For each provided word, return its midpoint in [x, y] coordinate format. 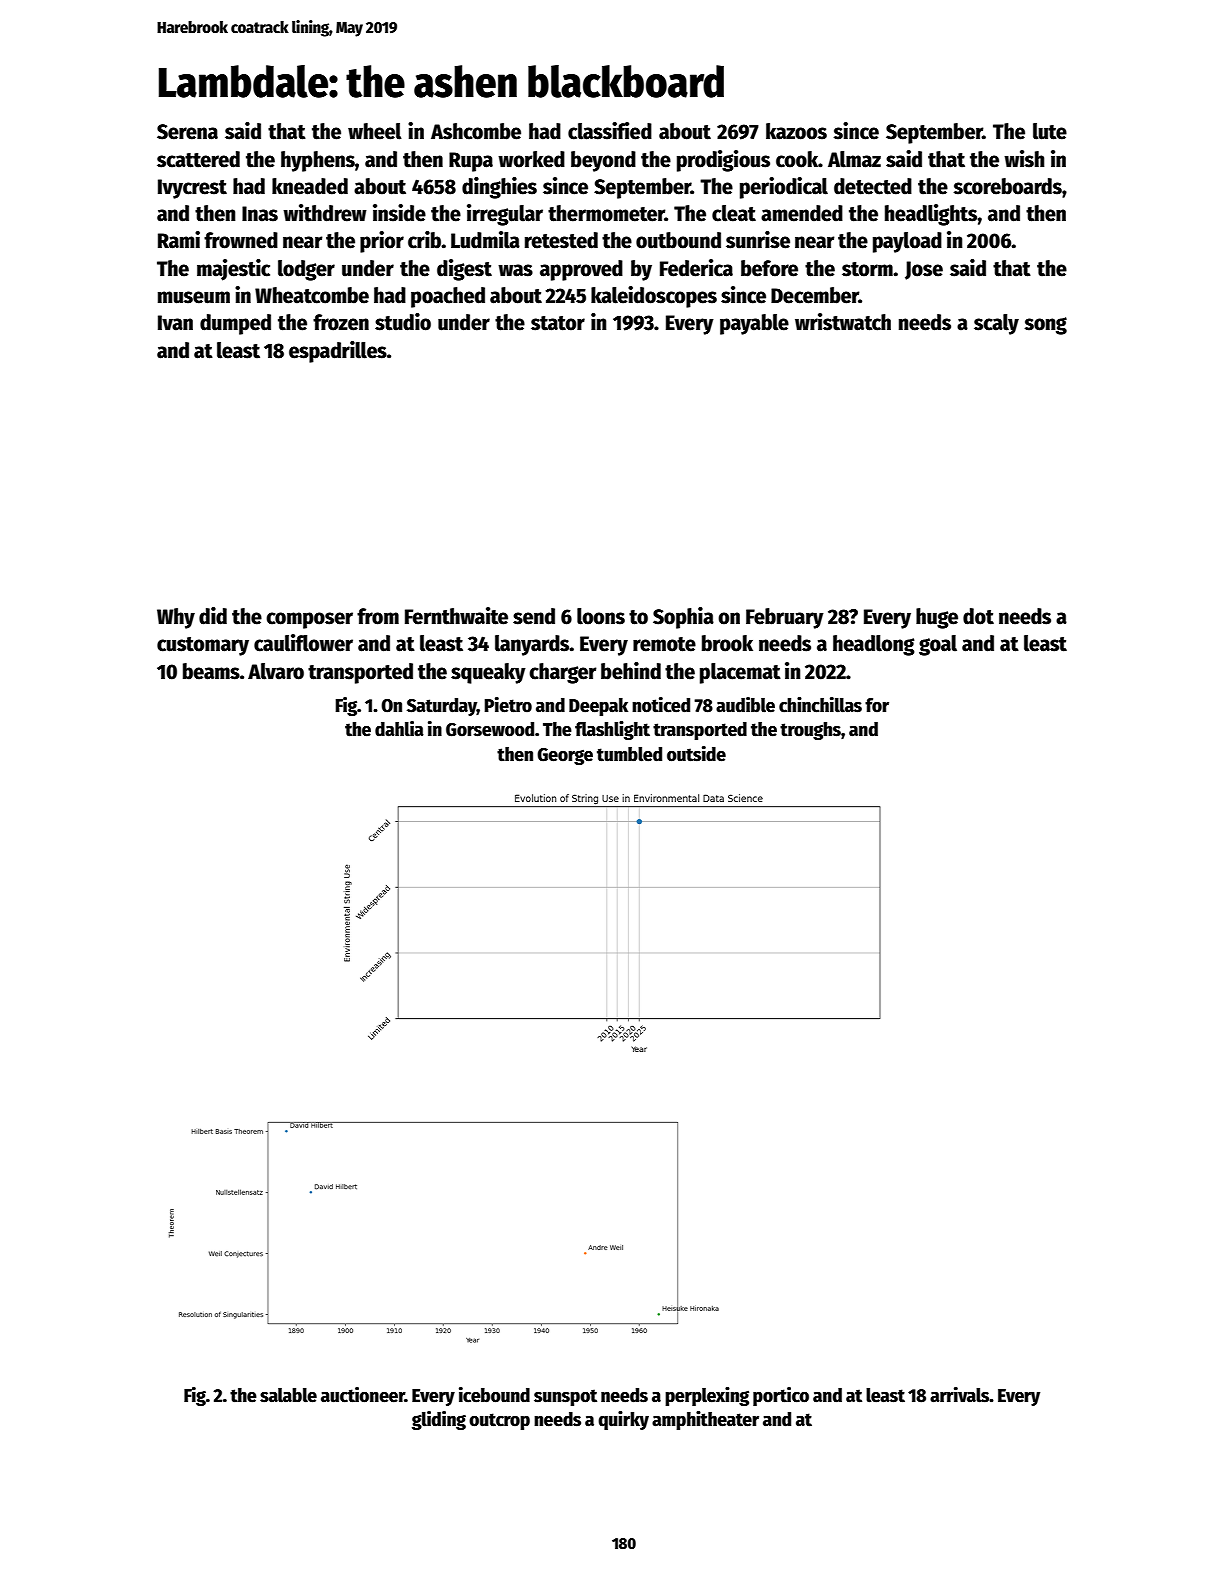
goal [938, 645]
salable [288, 1395]
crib [424, 240]
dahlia [399, 729]
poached [448, 297]
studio [403, 322]
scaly [996, 324]
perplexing [707, 1396]
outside [696, 754]
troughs [810, 731]
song [1045, 326]
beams [211, 671]
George [565, 756]
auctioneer [363, 1395]
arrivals [960, 1395]
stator [558, 323]
